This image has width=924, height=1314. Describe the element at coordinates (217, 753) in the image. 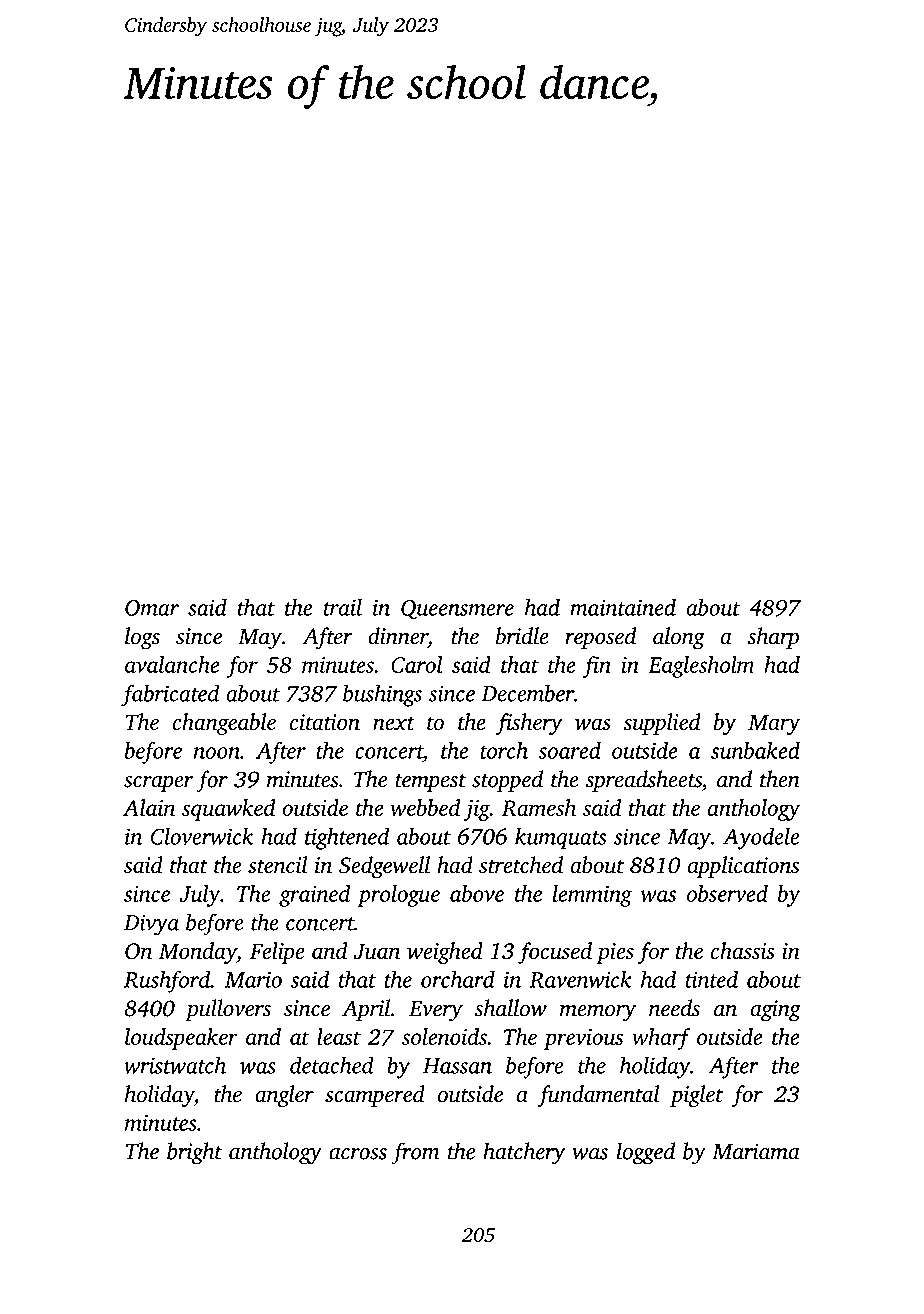

I see `noon` at that location.
